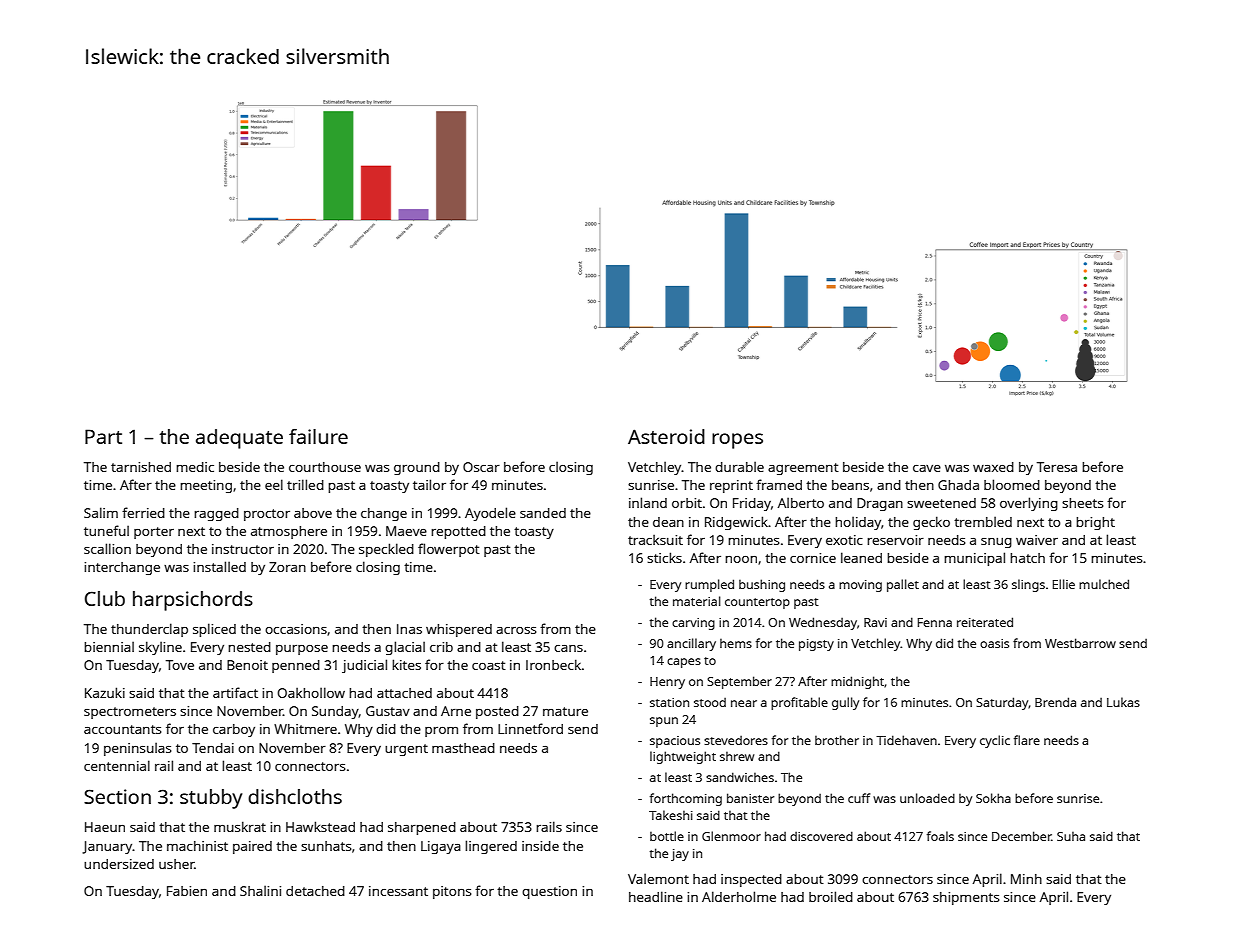  I want to click on Lukas, so click(1123, 702).
